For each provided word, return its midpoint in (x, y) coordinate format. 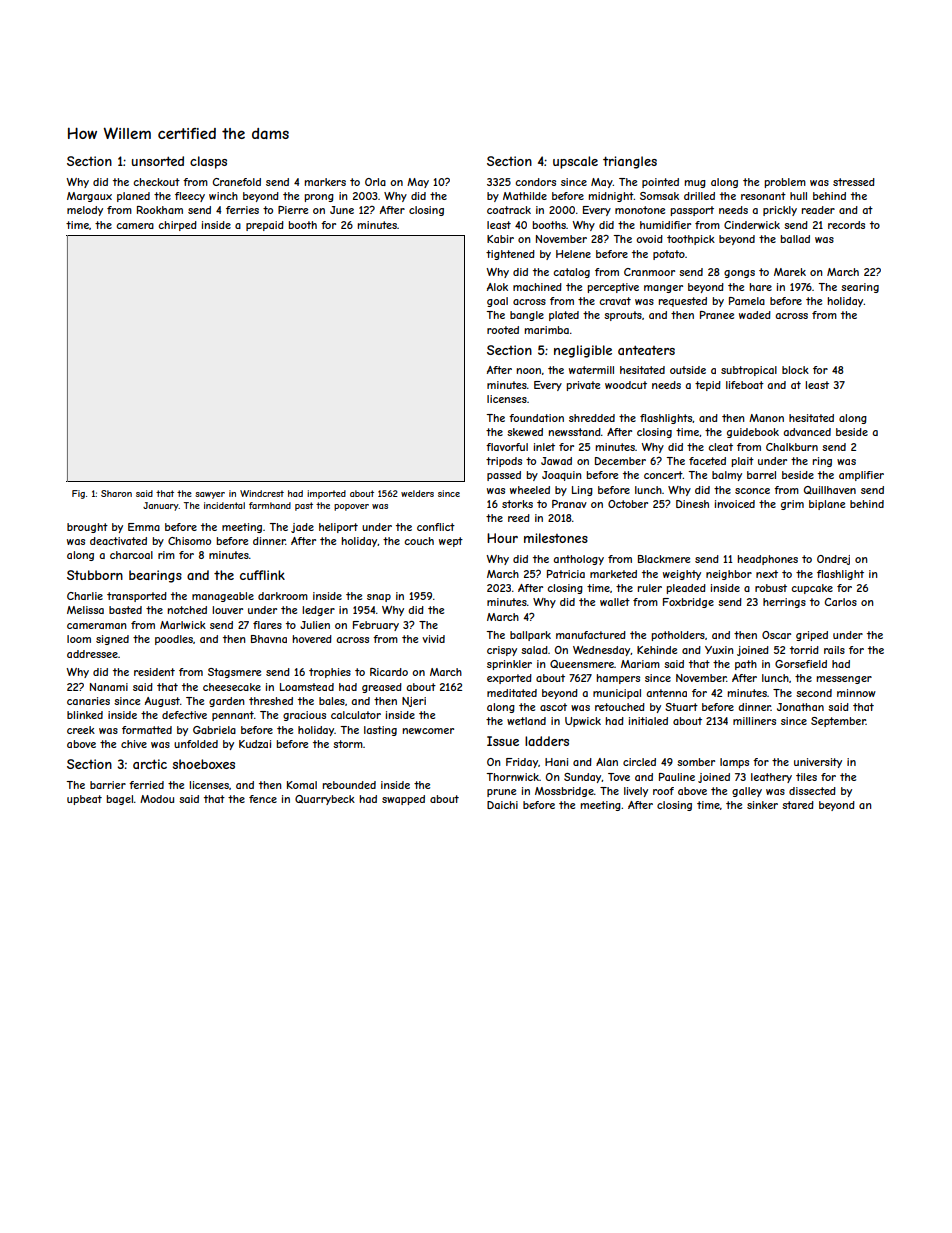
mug (695, 184)
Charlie (85, 596)
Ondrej (833, 560)
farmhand (270, 505)
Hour (502, 538)
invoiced (735, 504)
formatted (147, 730)
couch (419, 541)
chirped (177, 226)
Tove (619, 777)
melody (85, 211)
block (795, 370)
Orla (375, 182)
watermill (591, 370)
